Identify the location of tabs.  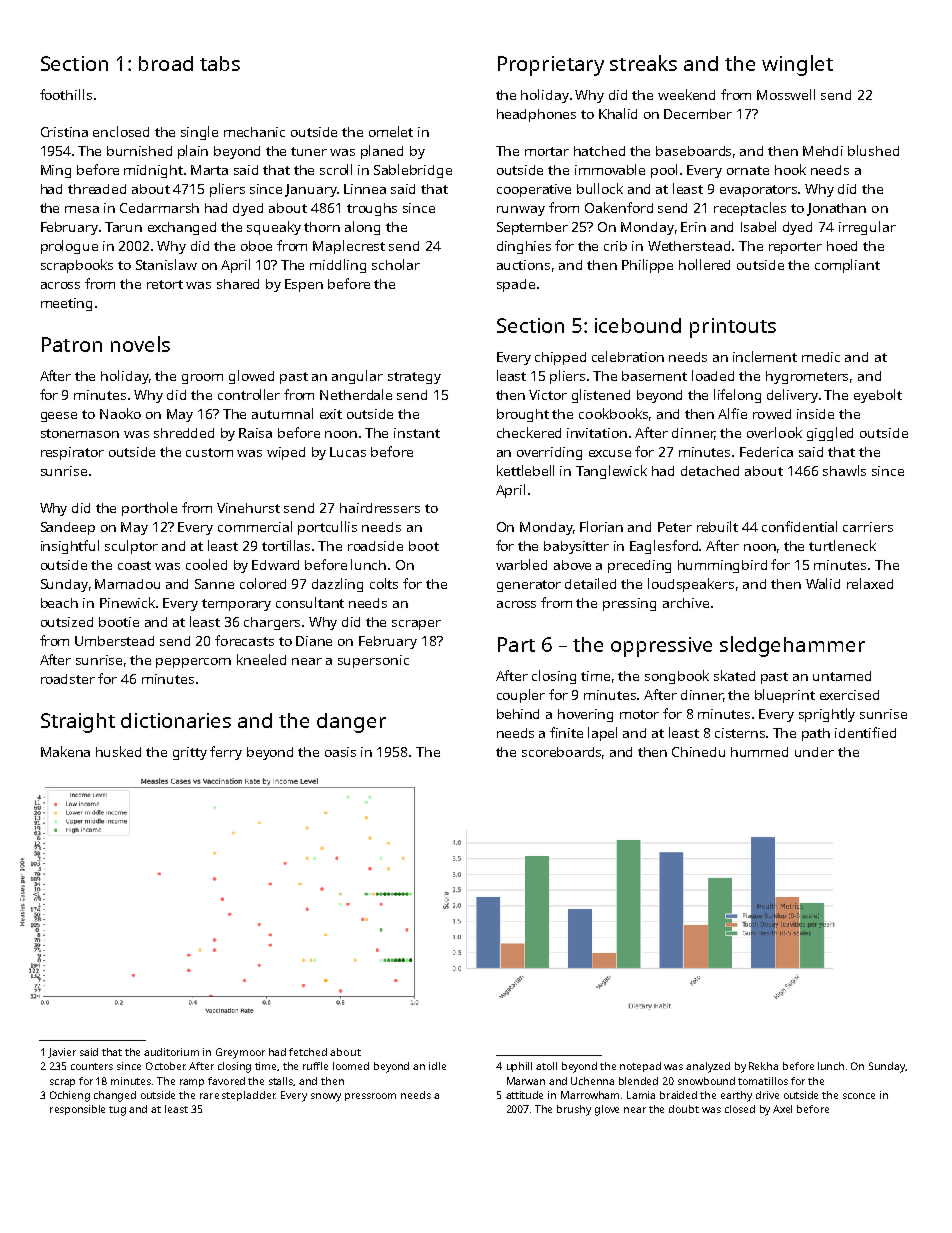
(220, 63).
